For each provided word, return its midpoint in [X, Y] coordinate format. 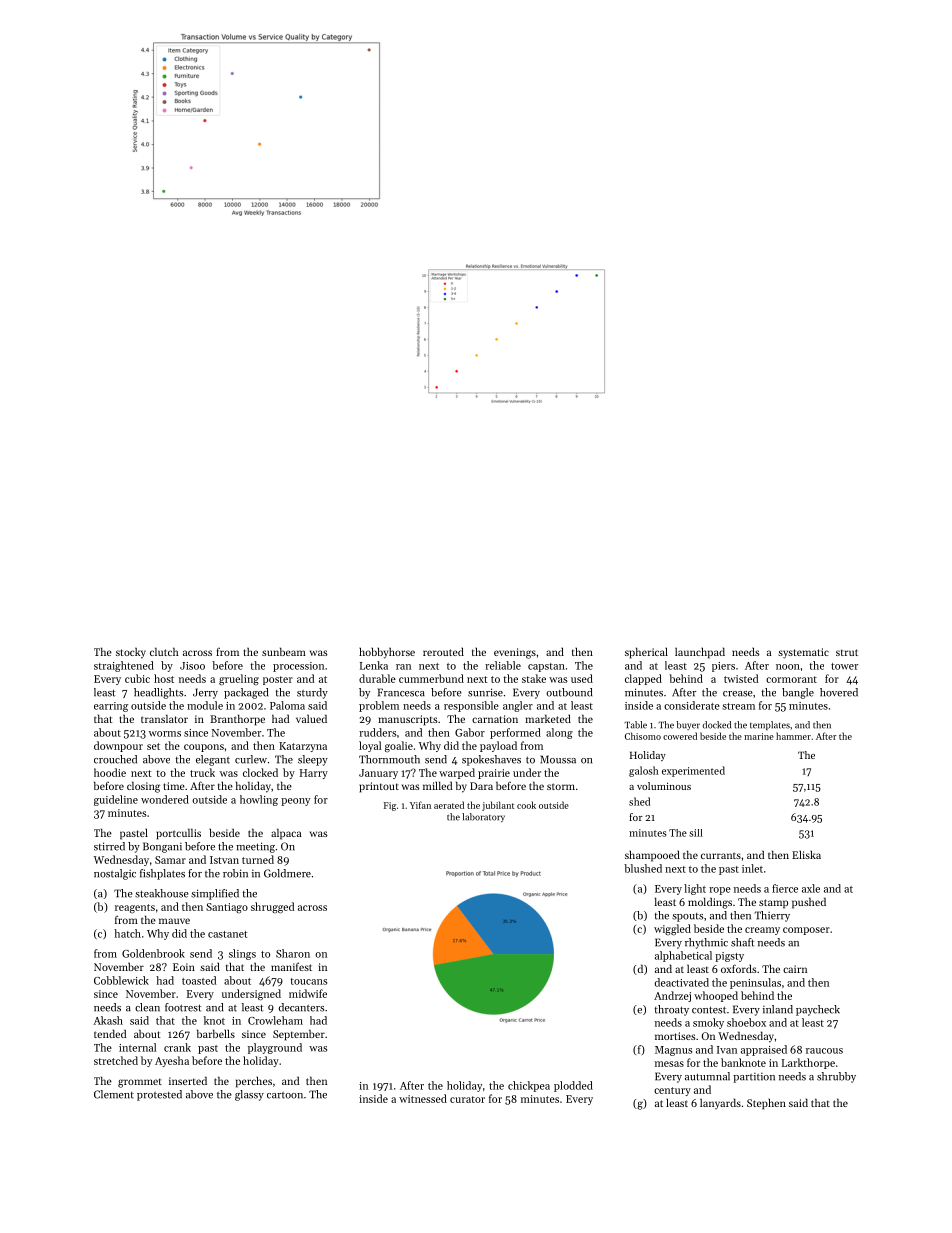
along [559, 733]
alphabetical [683, 956]
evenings [515, 653]
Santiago [227, 908]
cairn [795, 969]
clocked [260, 772]
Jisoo [192, 666]
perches [254, 1082]
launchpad [700, 653]
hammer [793, 736]
